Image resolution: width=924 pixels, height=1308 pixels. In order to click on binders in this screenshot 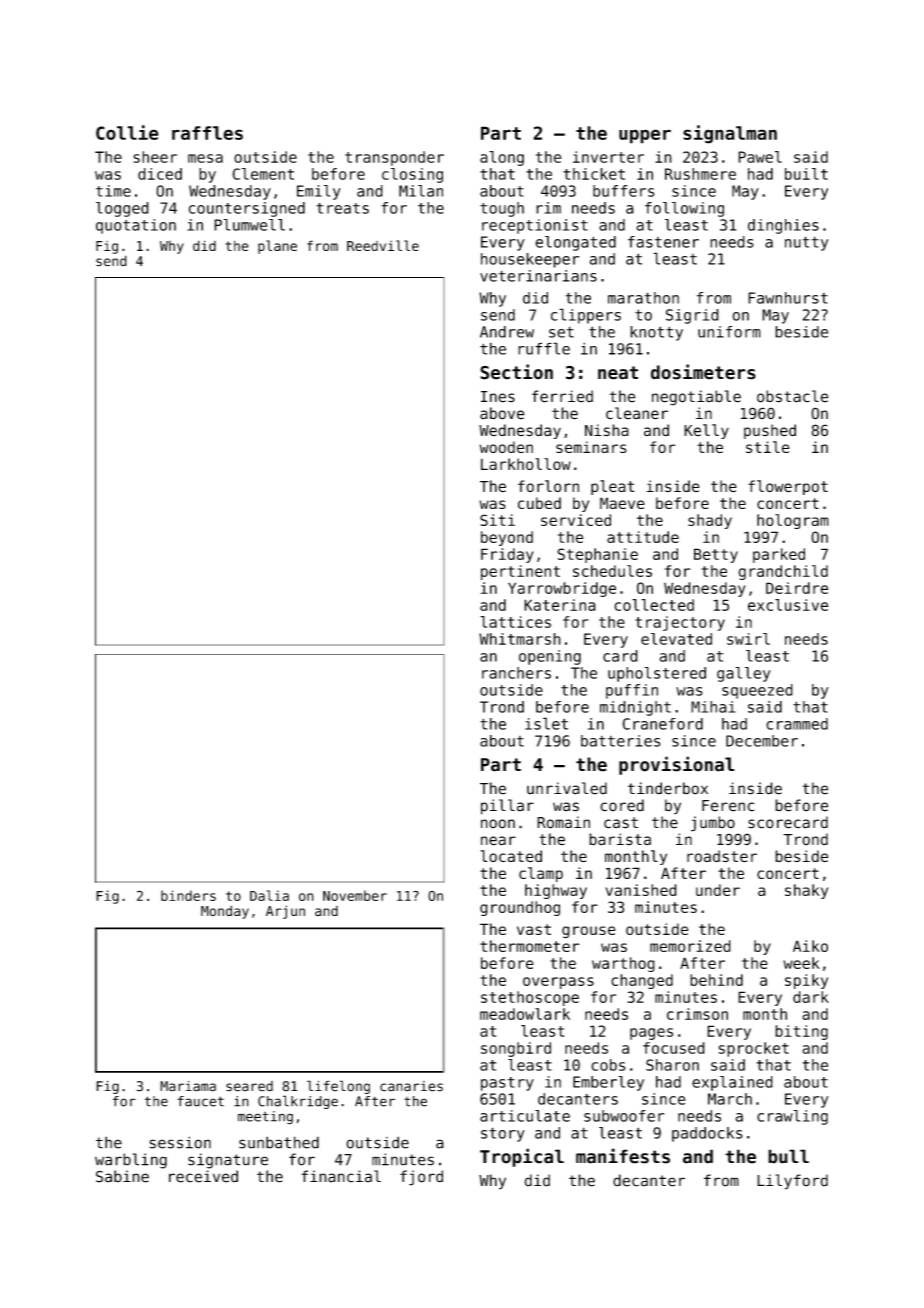, I will do `click(188, 895)`.
